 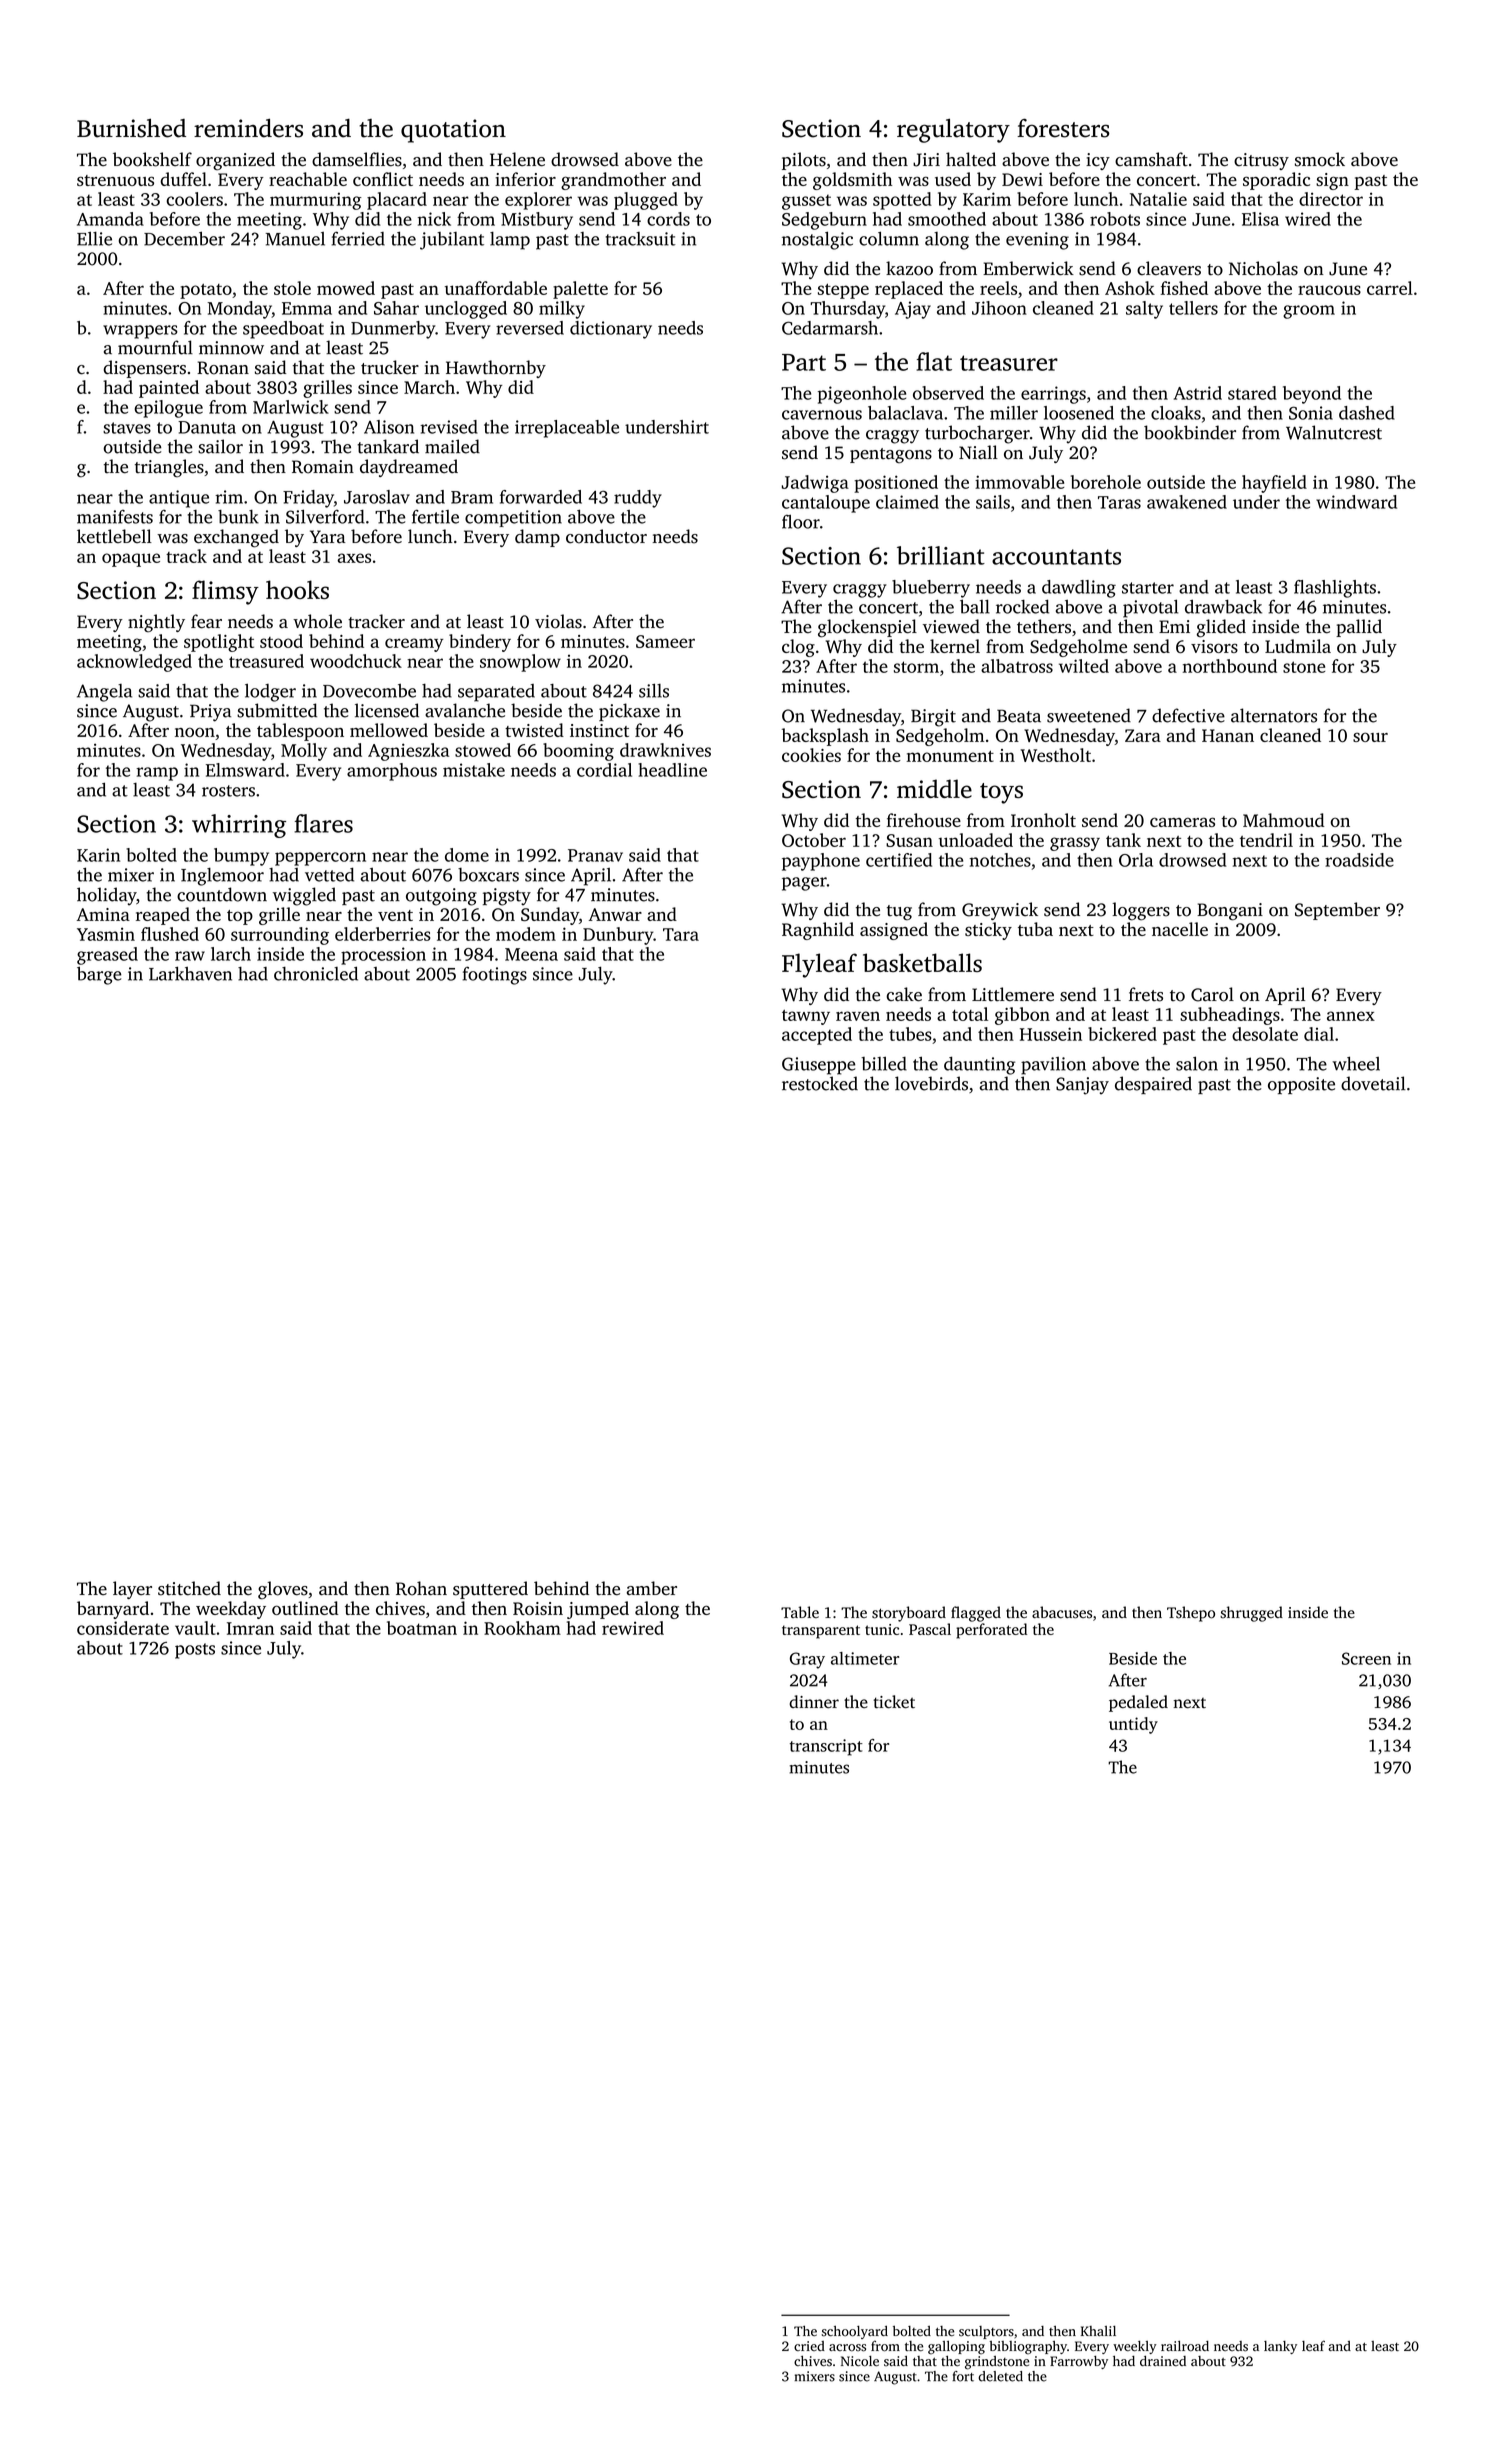 What do you see at coordinates (99, 975) in the screenshot?
I see `barge` at bounding box center [99, 975].
